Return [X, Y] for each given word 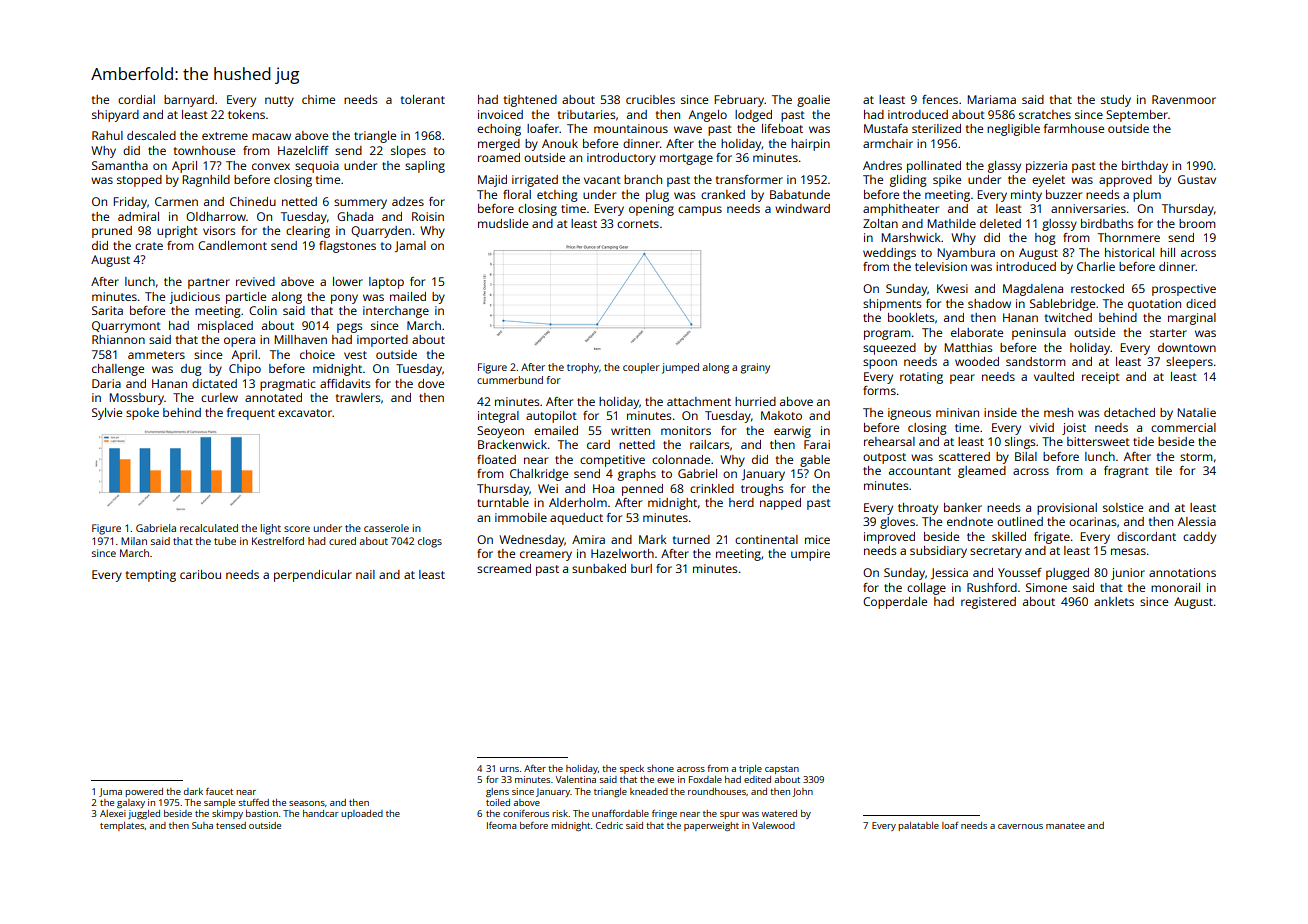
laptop [386, 283]
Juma [110, 792]
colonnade [681, 459]
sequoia [317, 167]
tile [1164, 470]
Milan [134, 541]
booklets [911, 317]
